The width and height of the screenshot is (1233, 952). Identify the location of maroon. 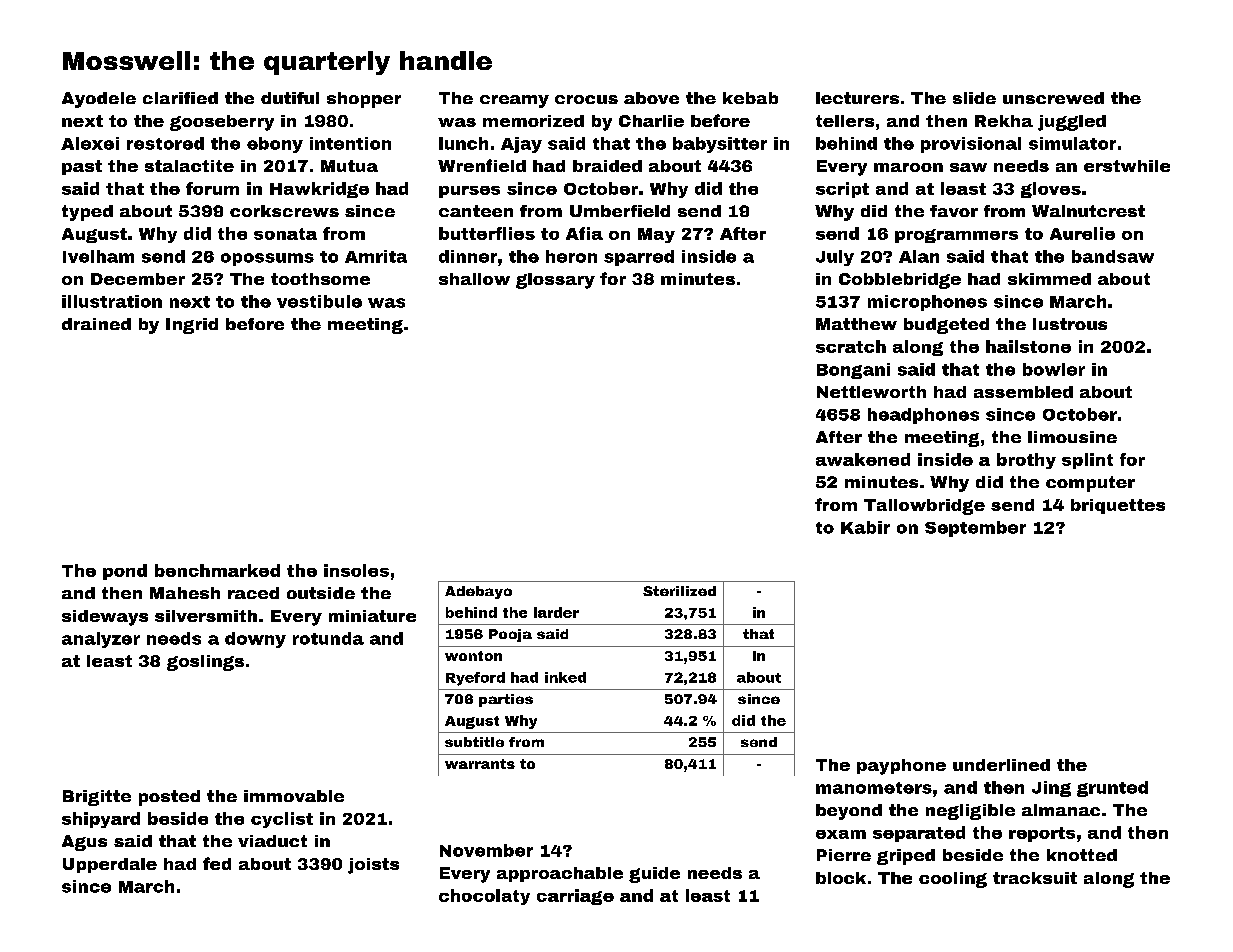
(908, 167).
